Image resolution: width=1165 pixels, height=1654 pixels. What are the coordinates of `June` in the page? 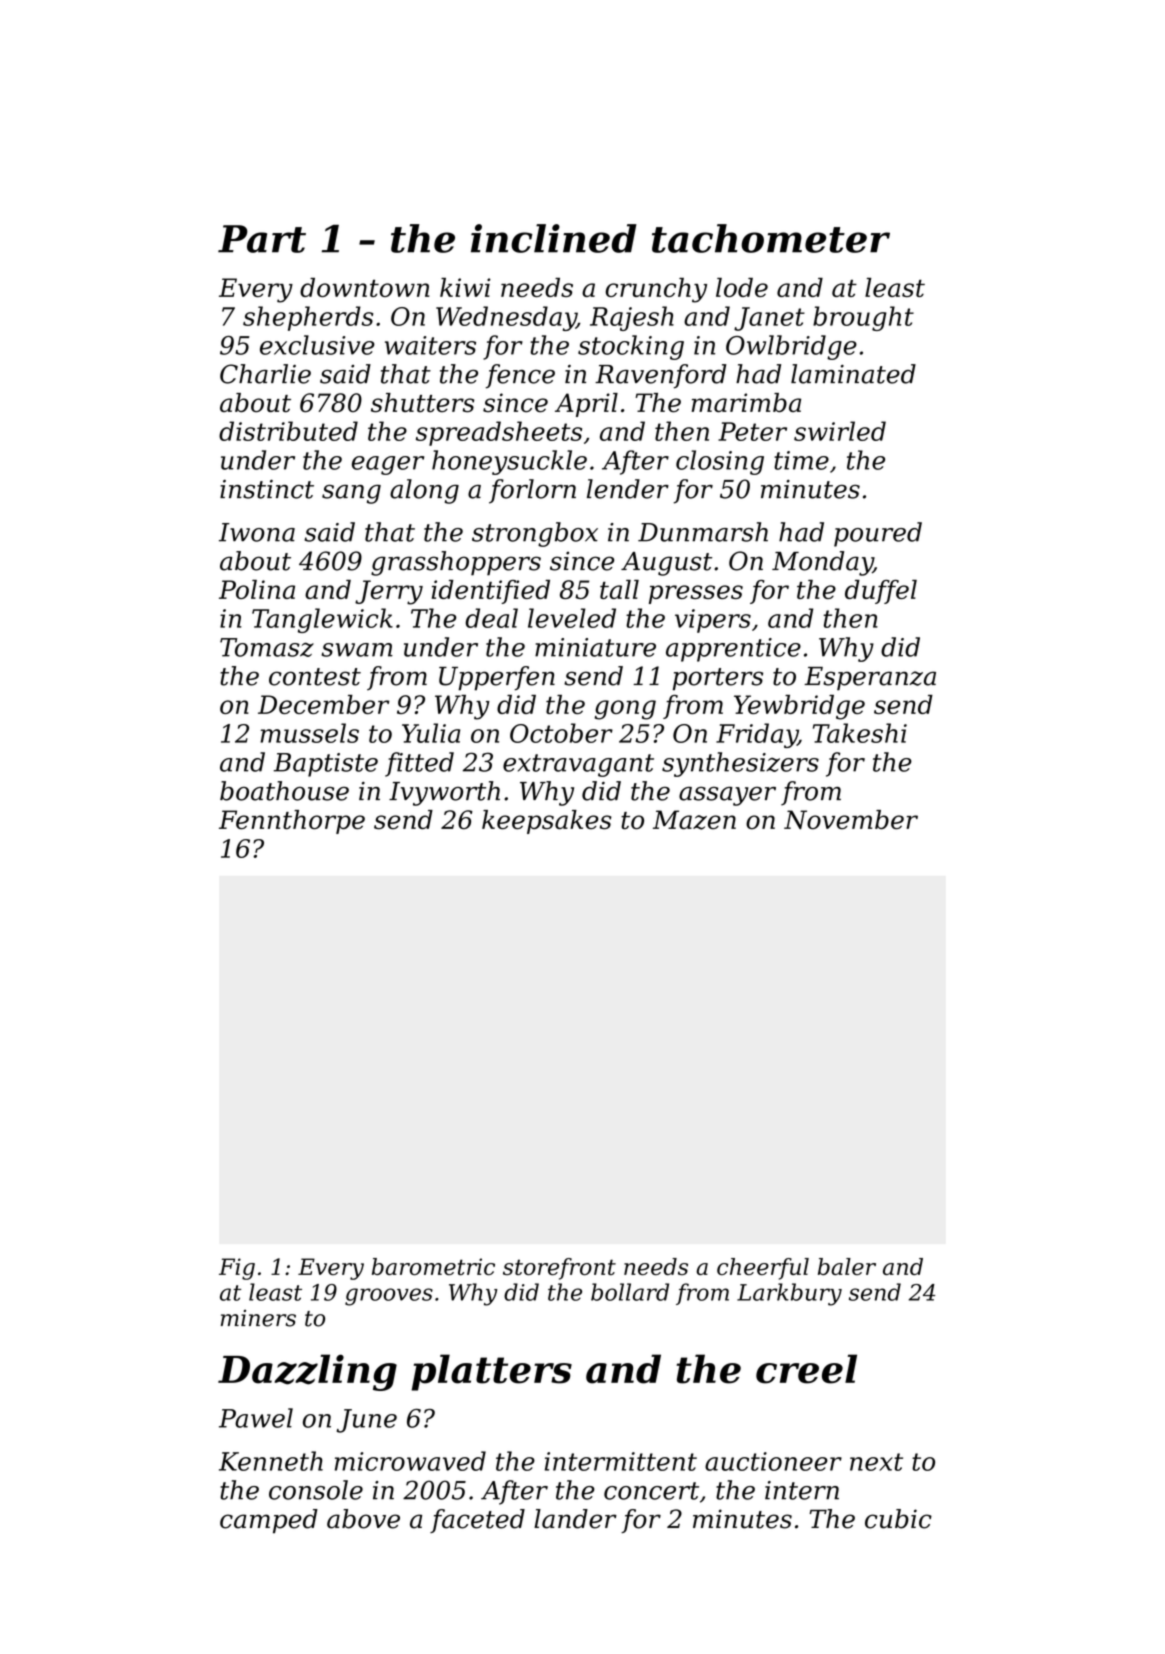 It's located at (366, 1421).
